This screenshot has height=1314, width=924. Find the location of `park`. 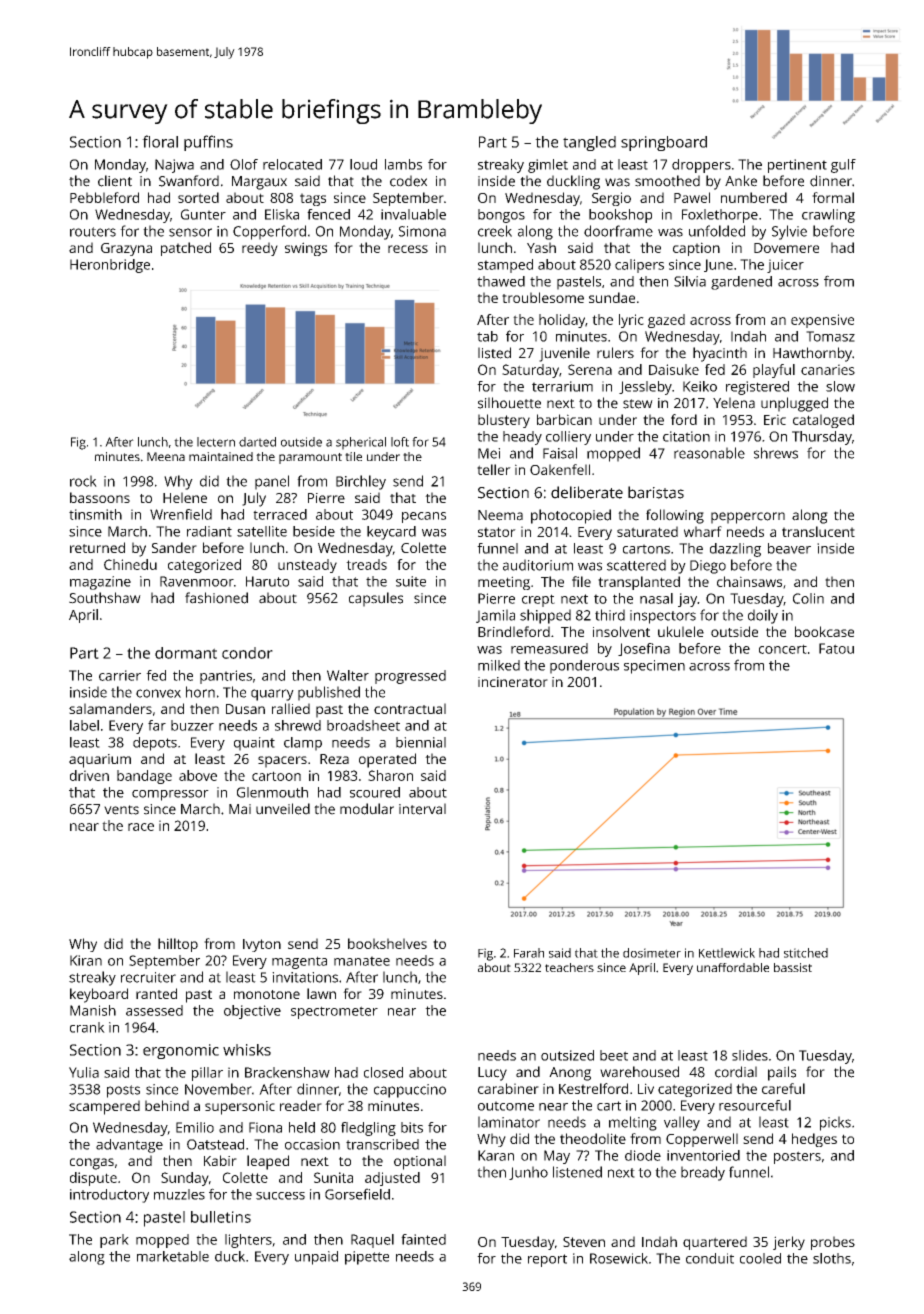

park is located at coordinates (114, 1241).
